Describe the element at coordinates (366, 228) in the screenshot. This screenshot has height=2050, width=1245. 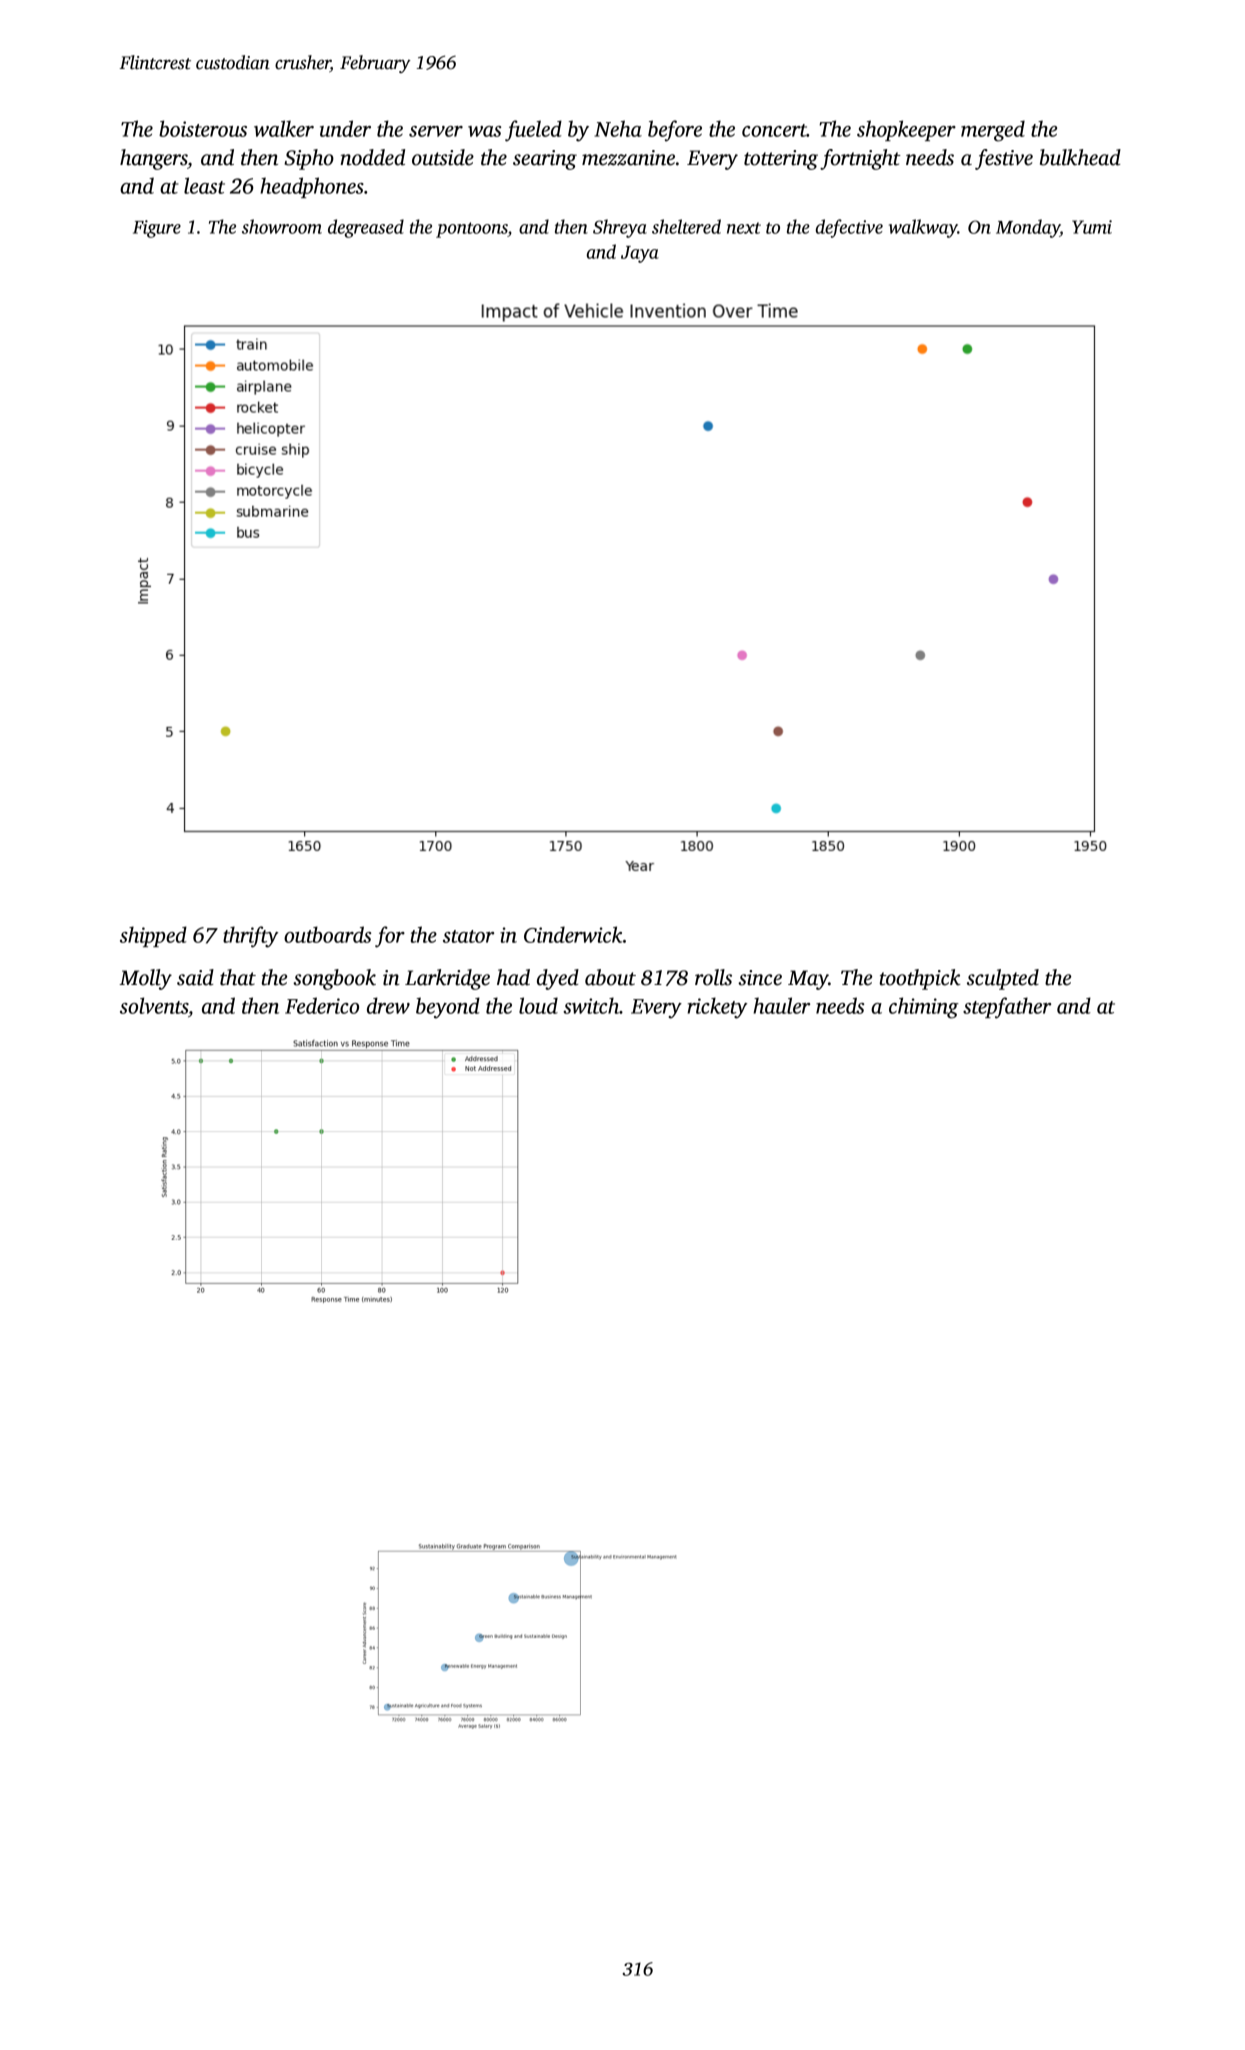
I see `degreased` at that location.
